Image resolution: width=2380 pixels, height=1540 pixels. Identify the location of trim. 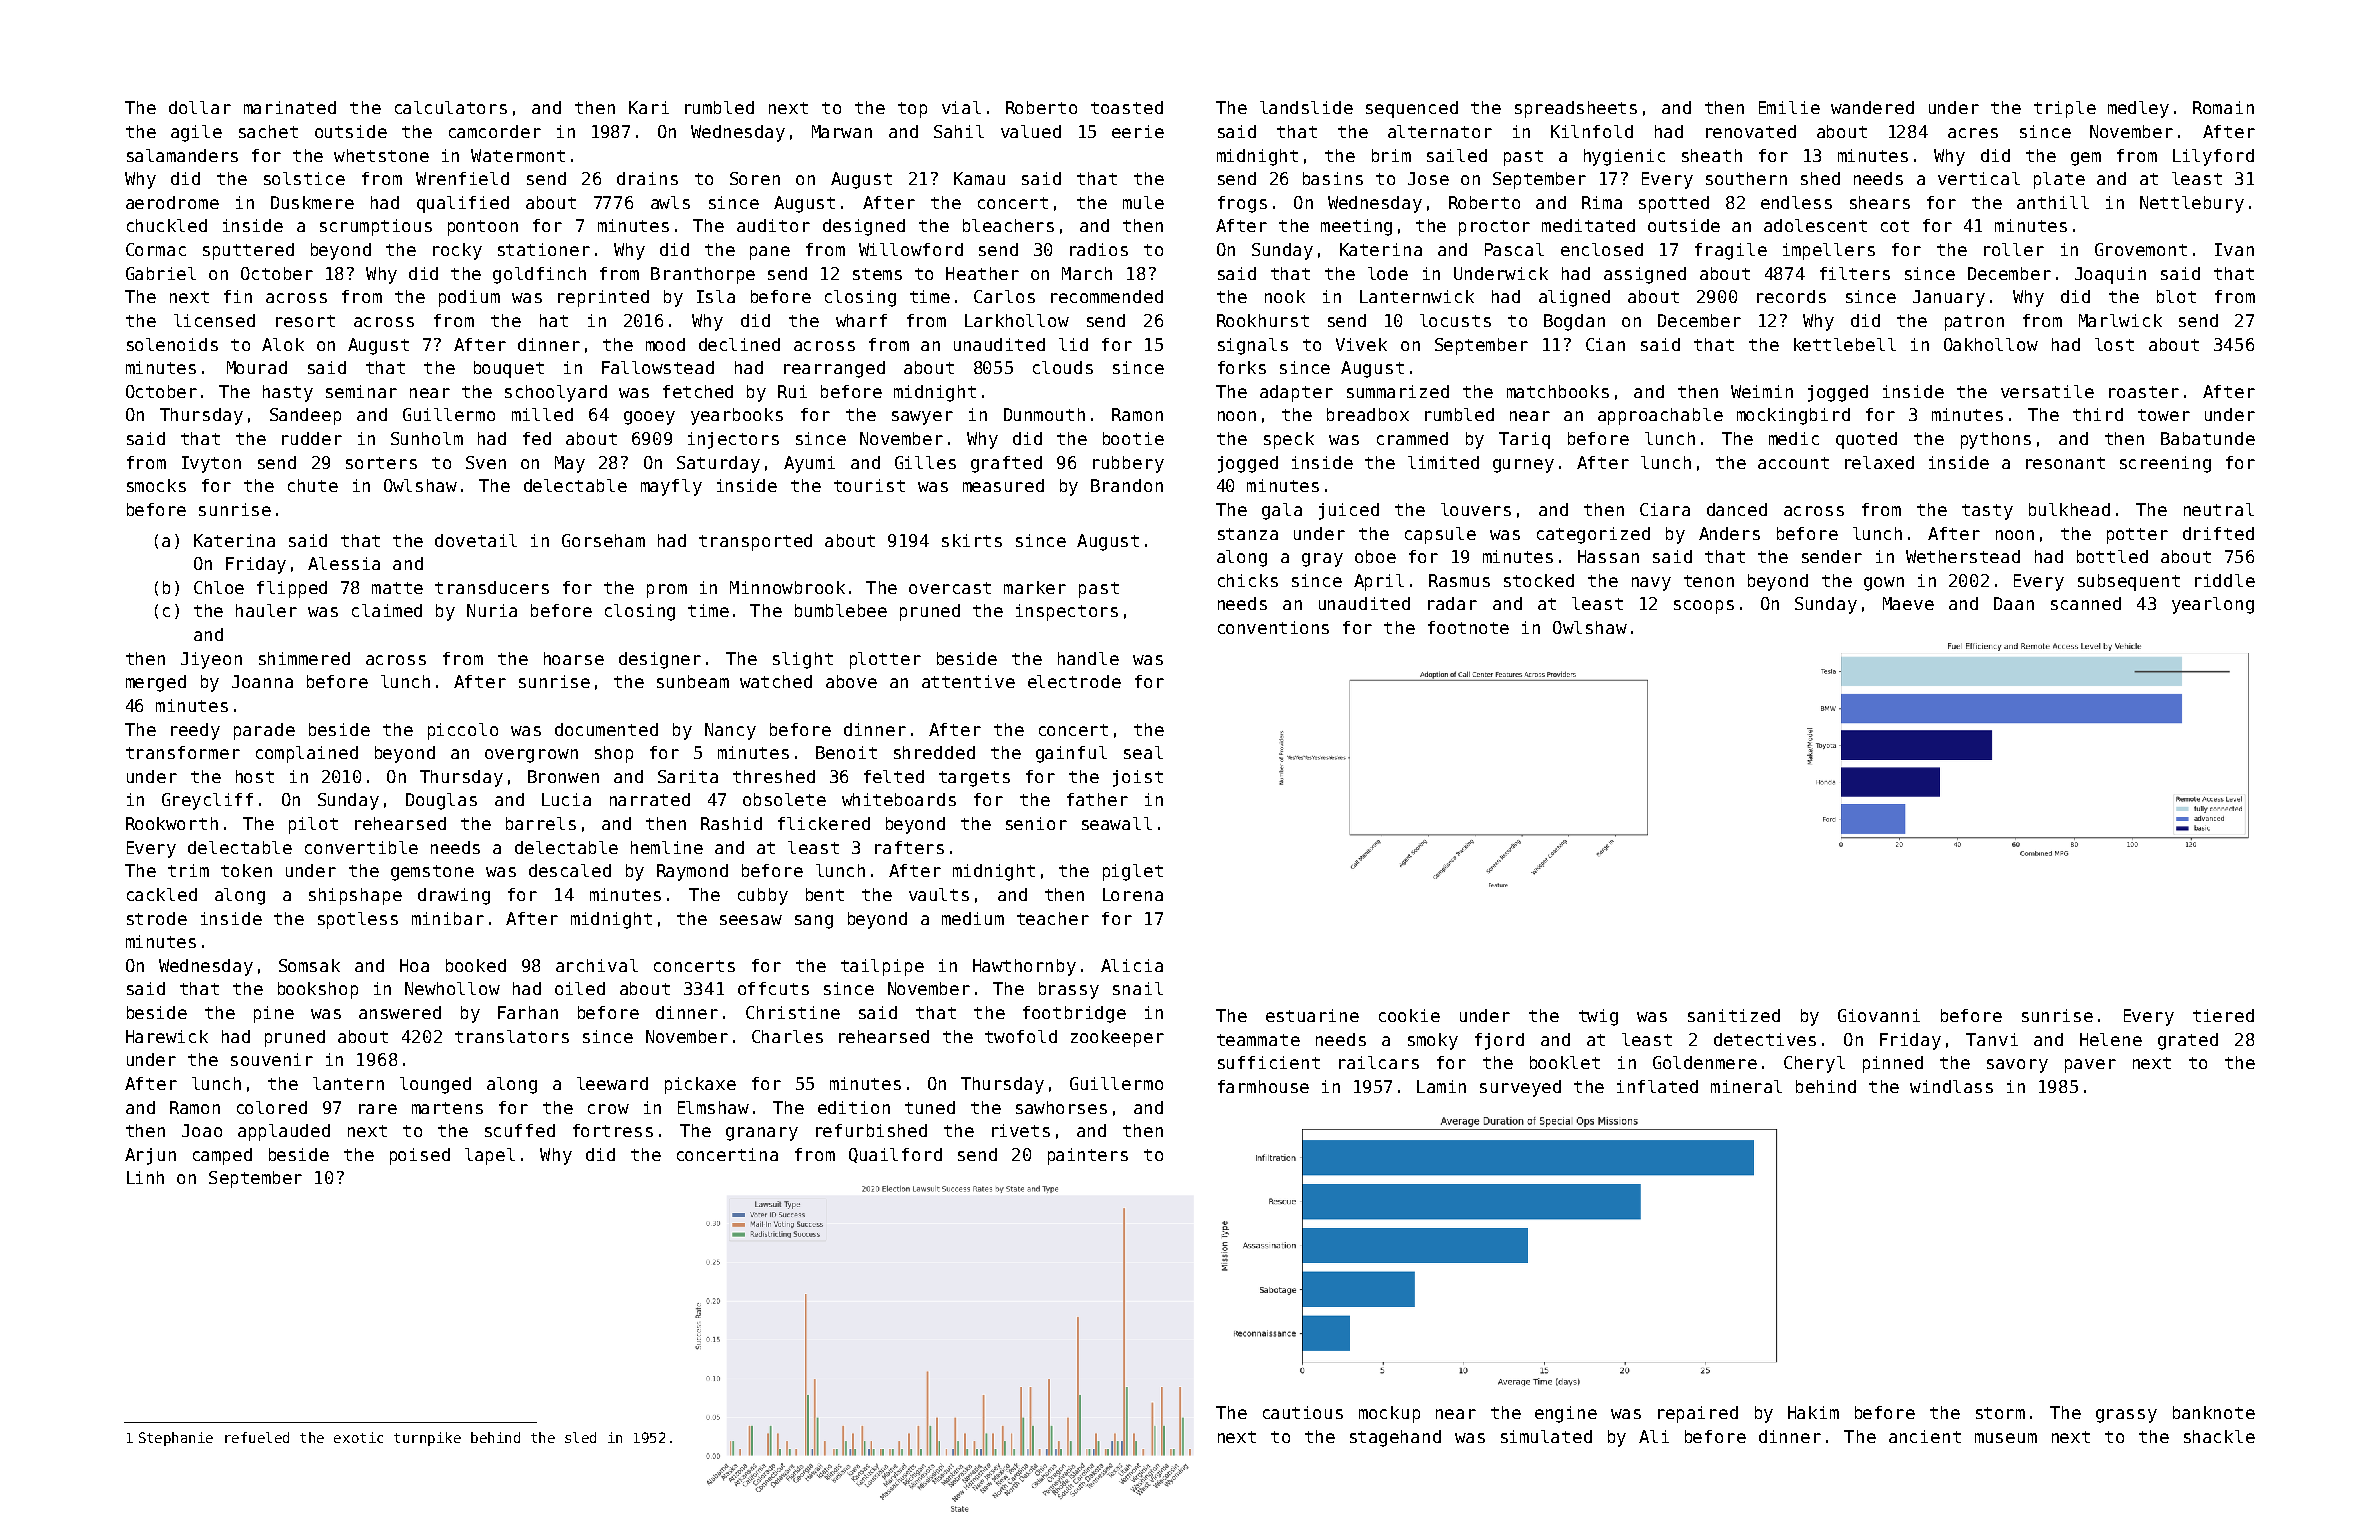
(188, 870).
